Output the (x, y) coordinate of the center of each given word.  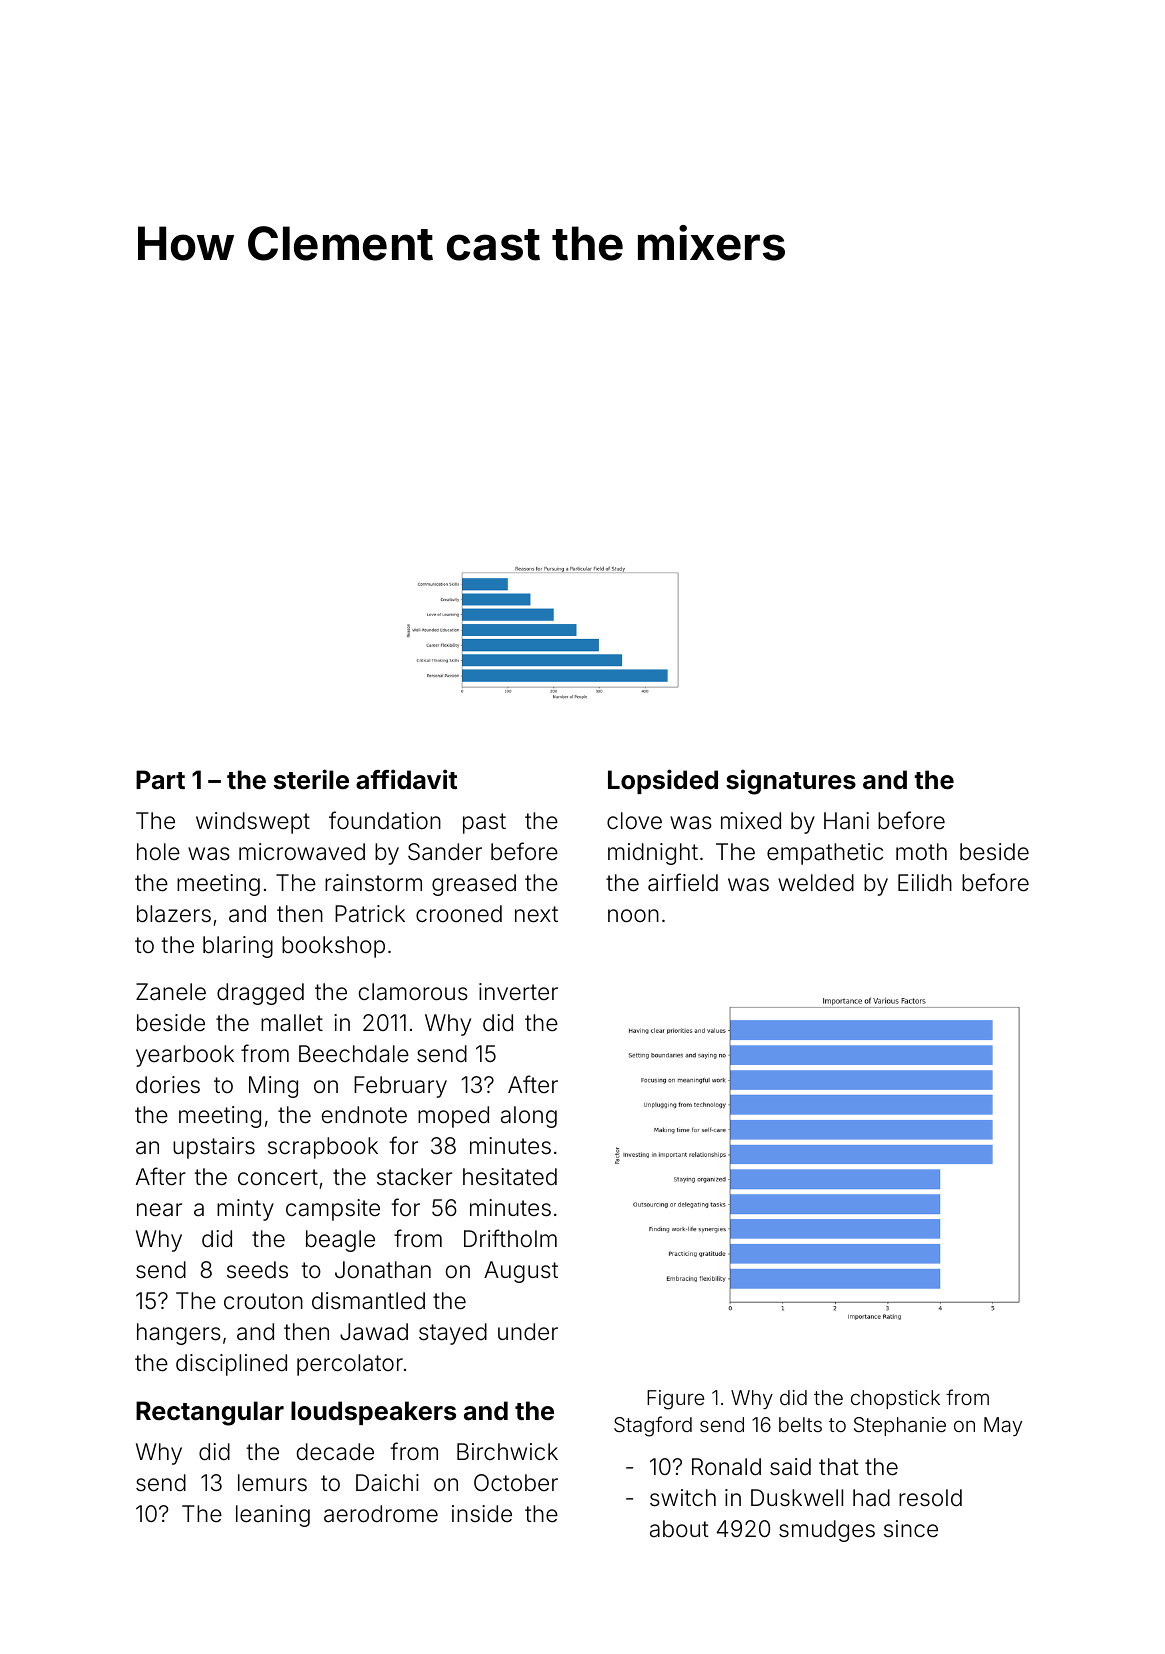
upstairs (214, 1148)
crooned (459, 914)
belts (800, 1424)
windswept (253, 823)
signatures (791, 782)
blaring (238, 947)
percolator (350, 1365)
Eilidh (925, 883)
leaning (273, 1516)
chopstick (895, 1399)
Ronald (726, 1467)
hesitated (510, 1177)
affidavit (406, 779)
